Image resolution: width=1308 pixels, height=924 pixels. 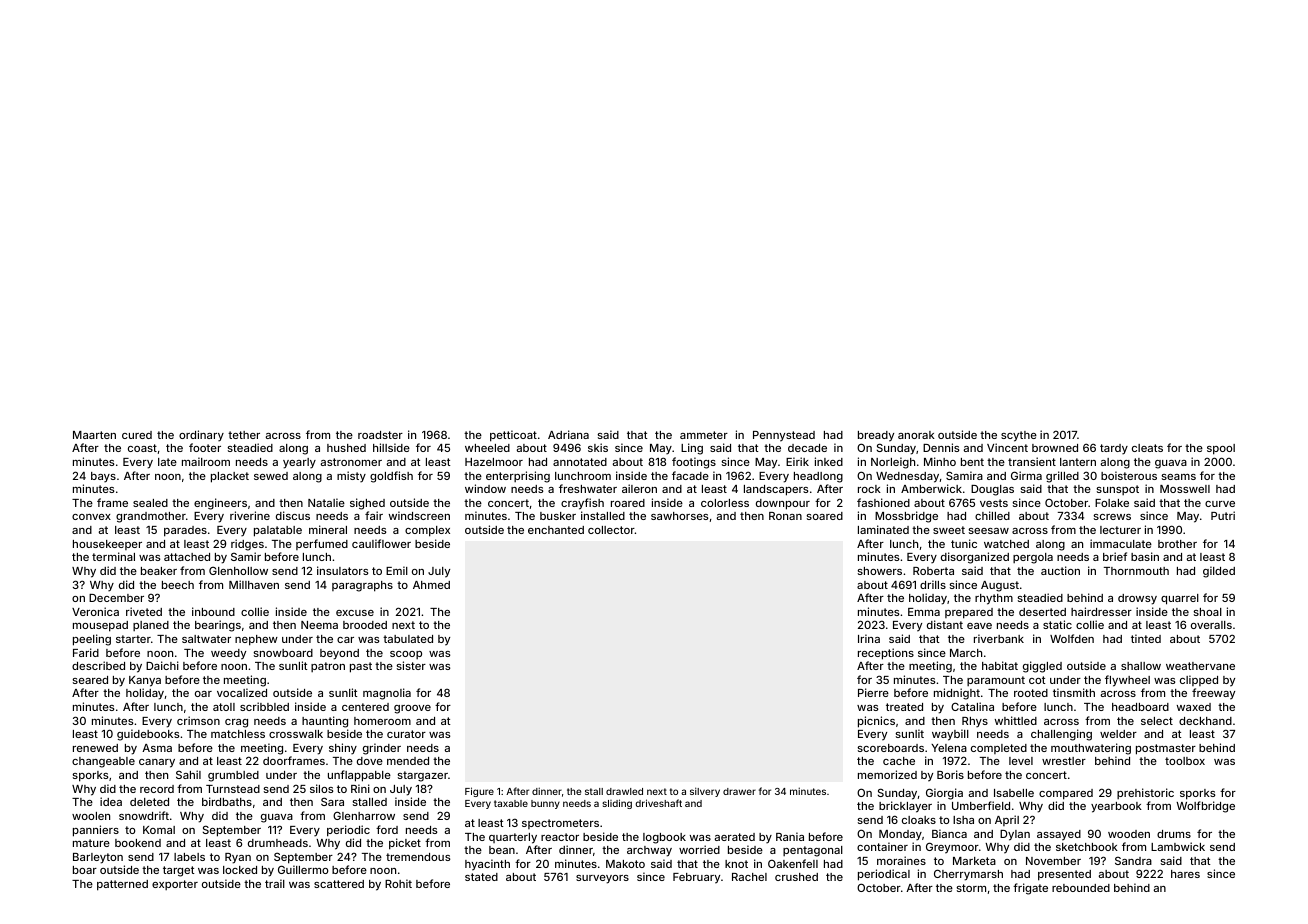 What do you see at coordinates (784, 436) in the screenshot?
I see `Pennystead` at bounding box center [784, 436].
